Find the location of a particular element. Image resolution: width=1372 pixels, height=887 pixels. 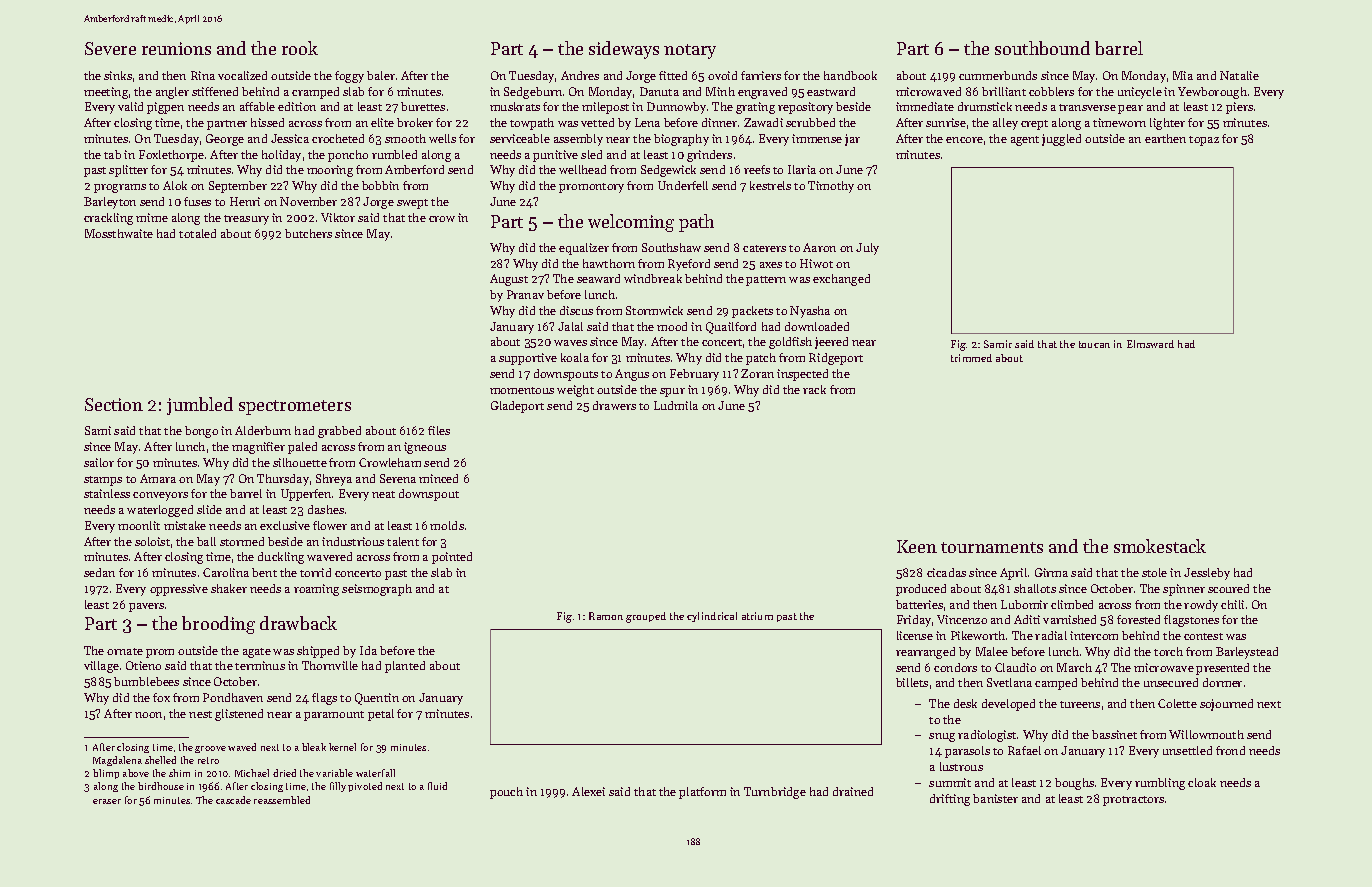

pavers is located at coordinates (146, 607).
